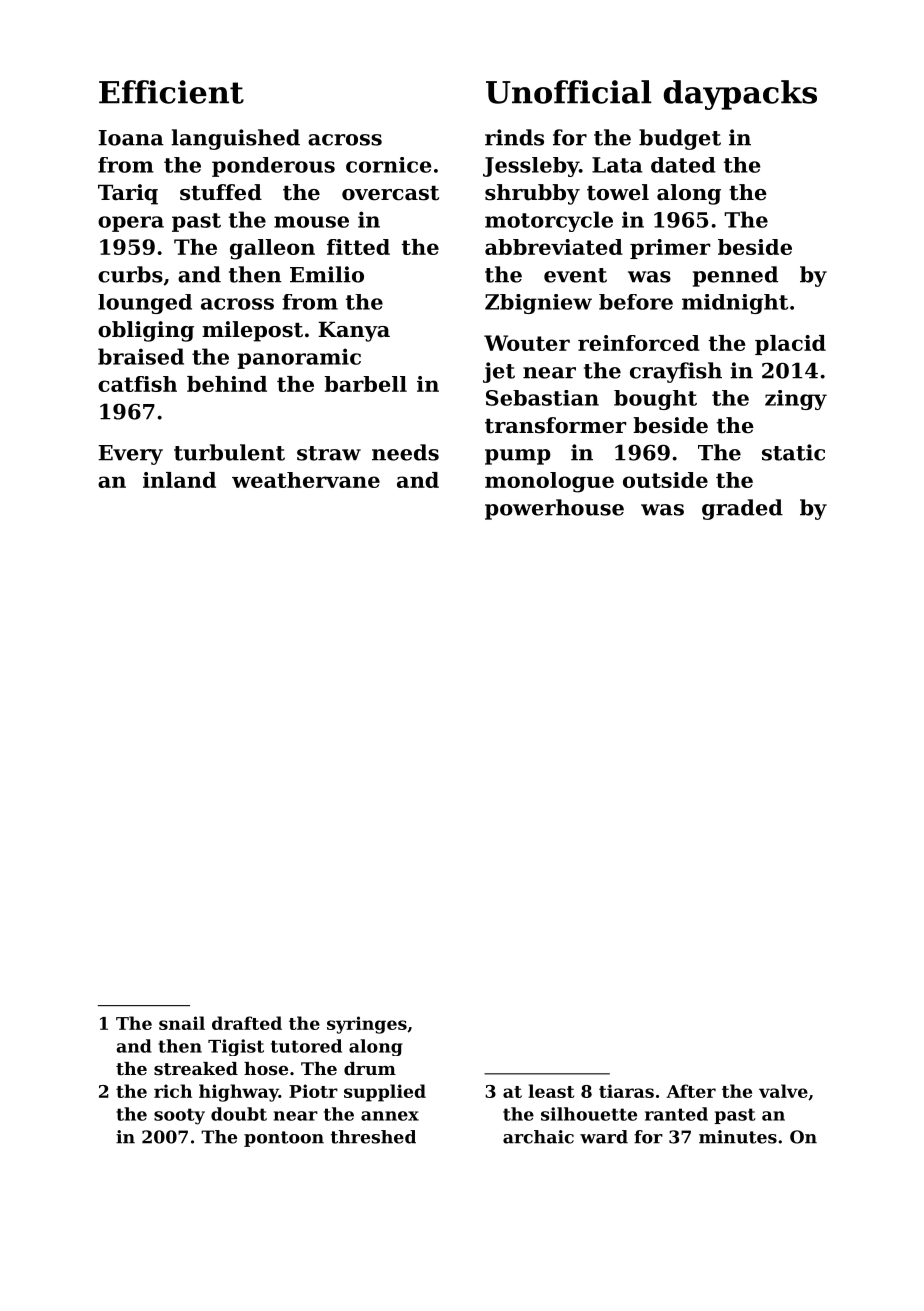 The height and width of the page is (1311, 924). What do you see at coordinates (680, 139) in the page?
I see `budget` at bounding box center [680, 139].
